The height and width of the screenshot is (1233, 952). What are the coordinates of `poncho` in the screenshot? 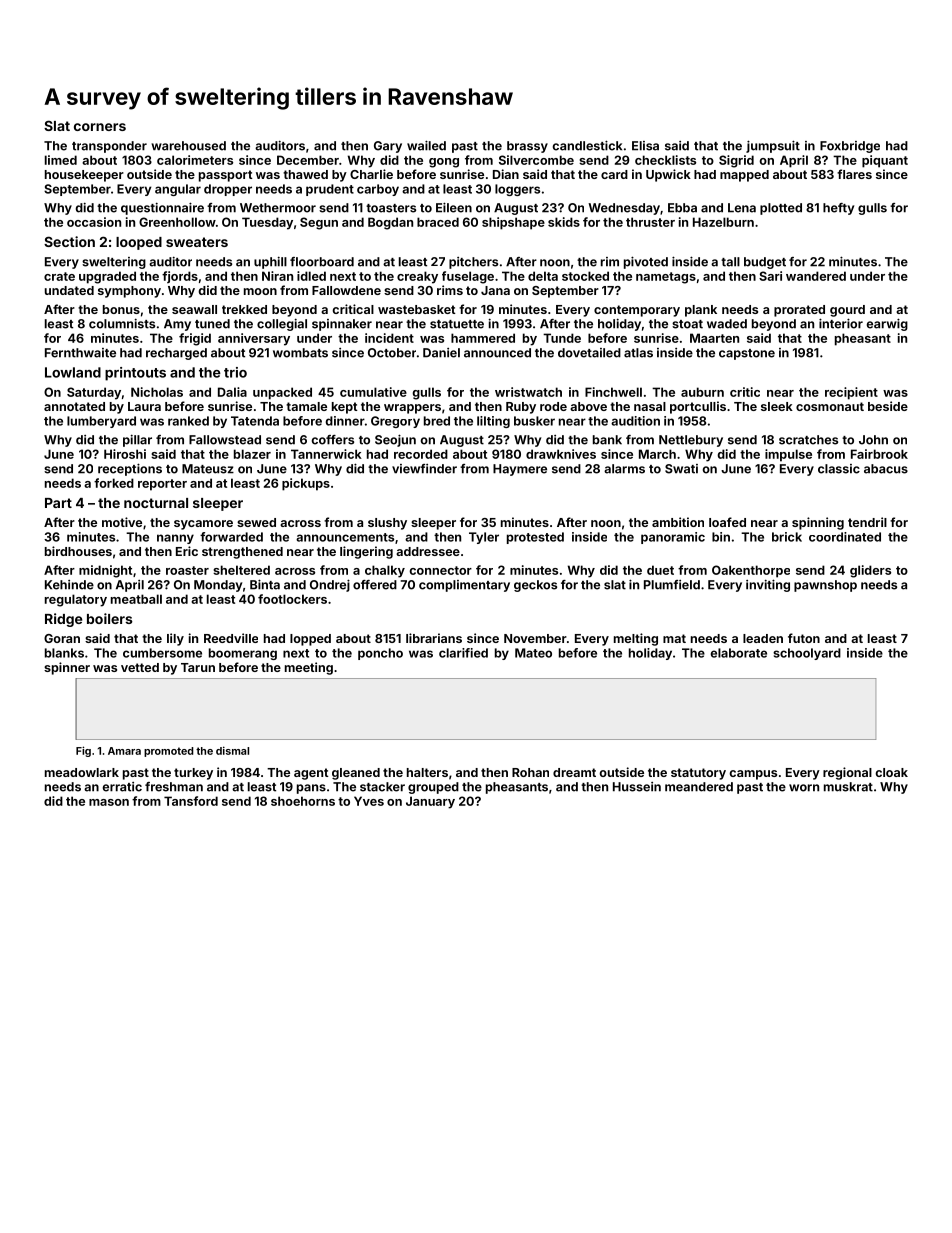 It's located at (380, 654).
